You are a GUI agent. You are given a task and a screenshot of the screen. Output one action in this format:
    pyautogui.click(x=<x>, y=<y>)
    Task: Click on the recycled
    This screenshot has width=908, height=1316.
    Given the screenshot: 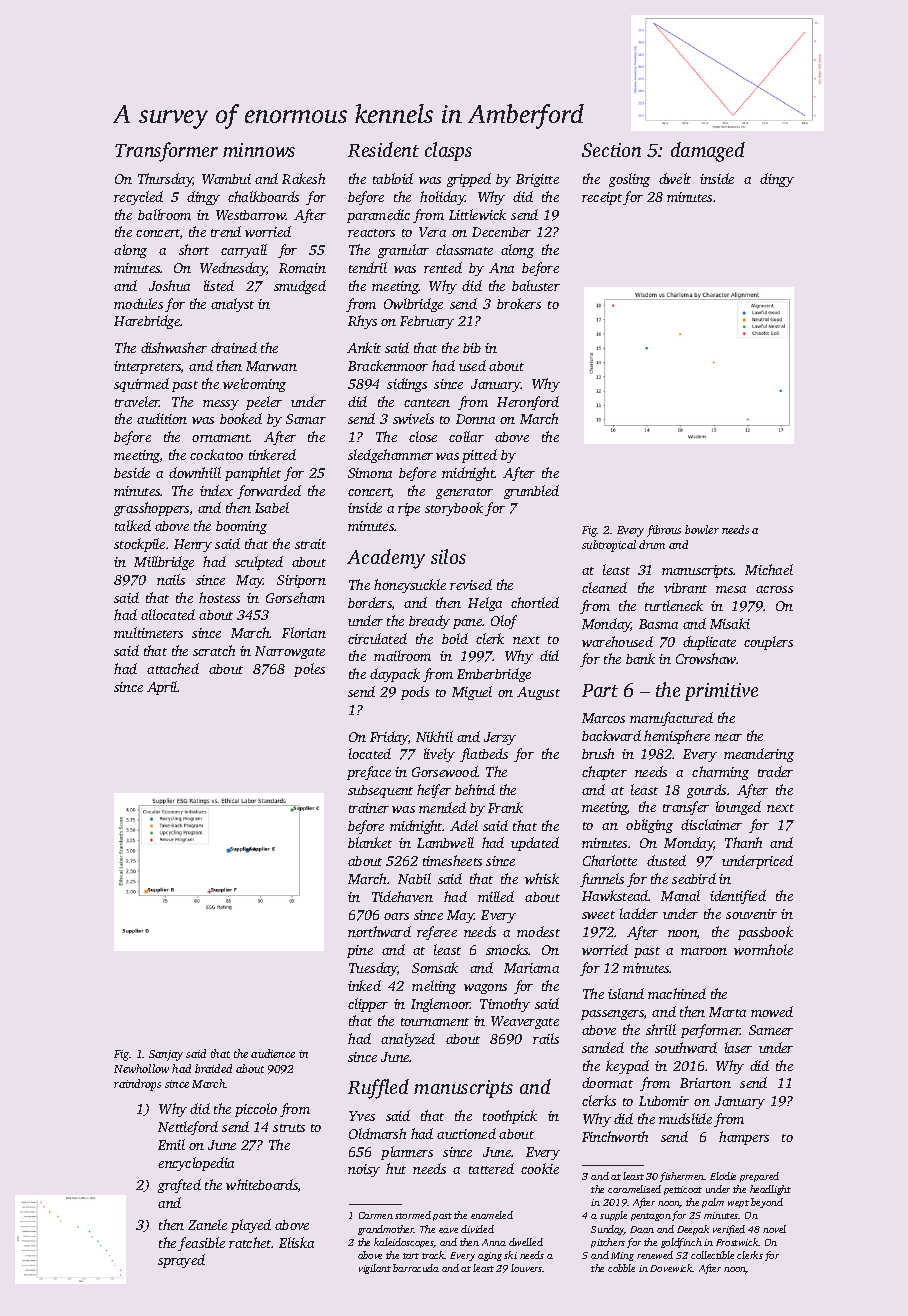 What is the action you would take?
    pyautogui.click(x=138, y=198)
